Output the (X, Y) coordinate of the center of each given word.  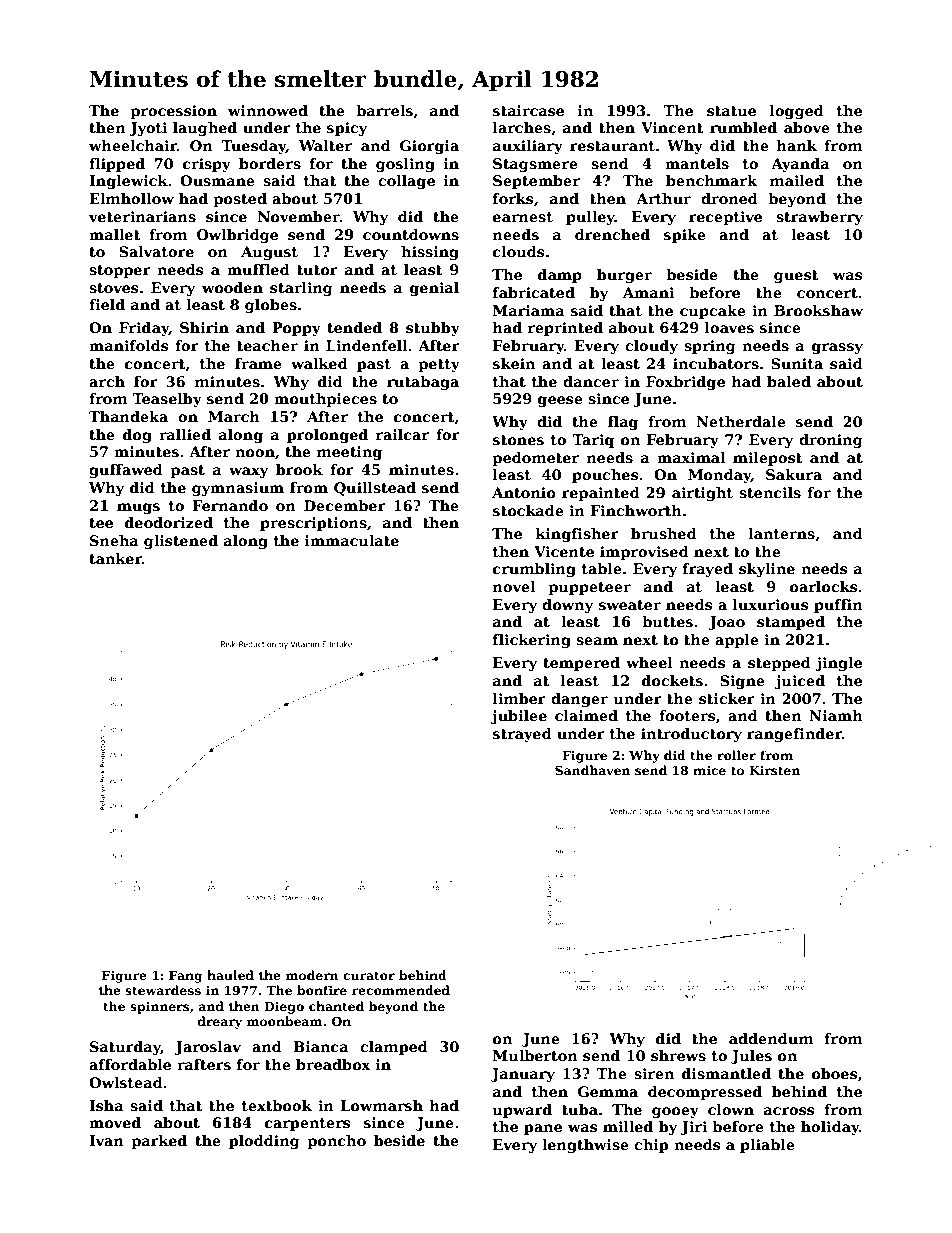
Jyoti (148, 129)
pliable (767, 1146)
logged (797, 112)
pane (543, 1129)
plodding (264, 1142)
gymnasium (238, 489)
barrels (384, 110)
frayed (708, 570)
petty (439, 365)
